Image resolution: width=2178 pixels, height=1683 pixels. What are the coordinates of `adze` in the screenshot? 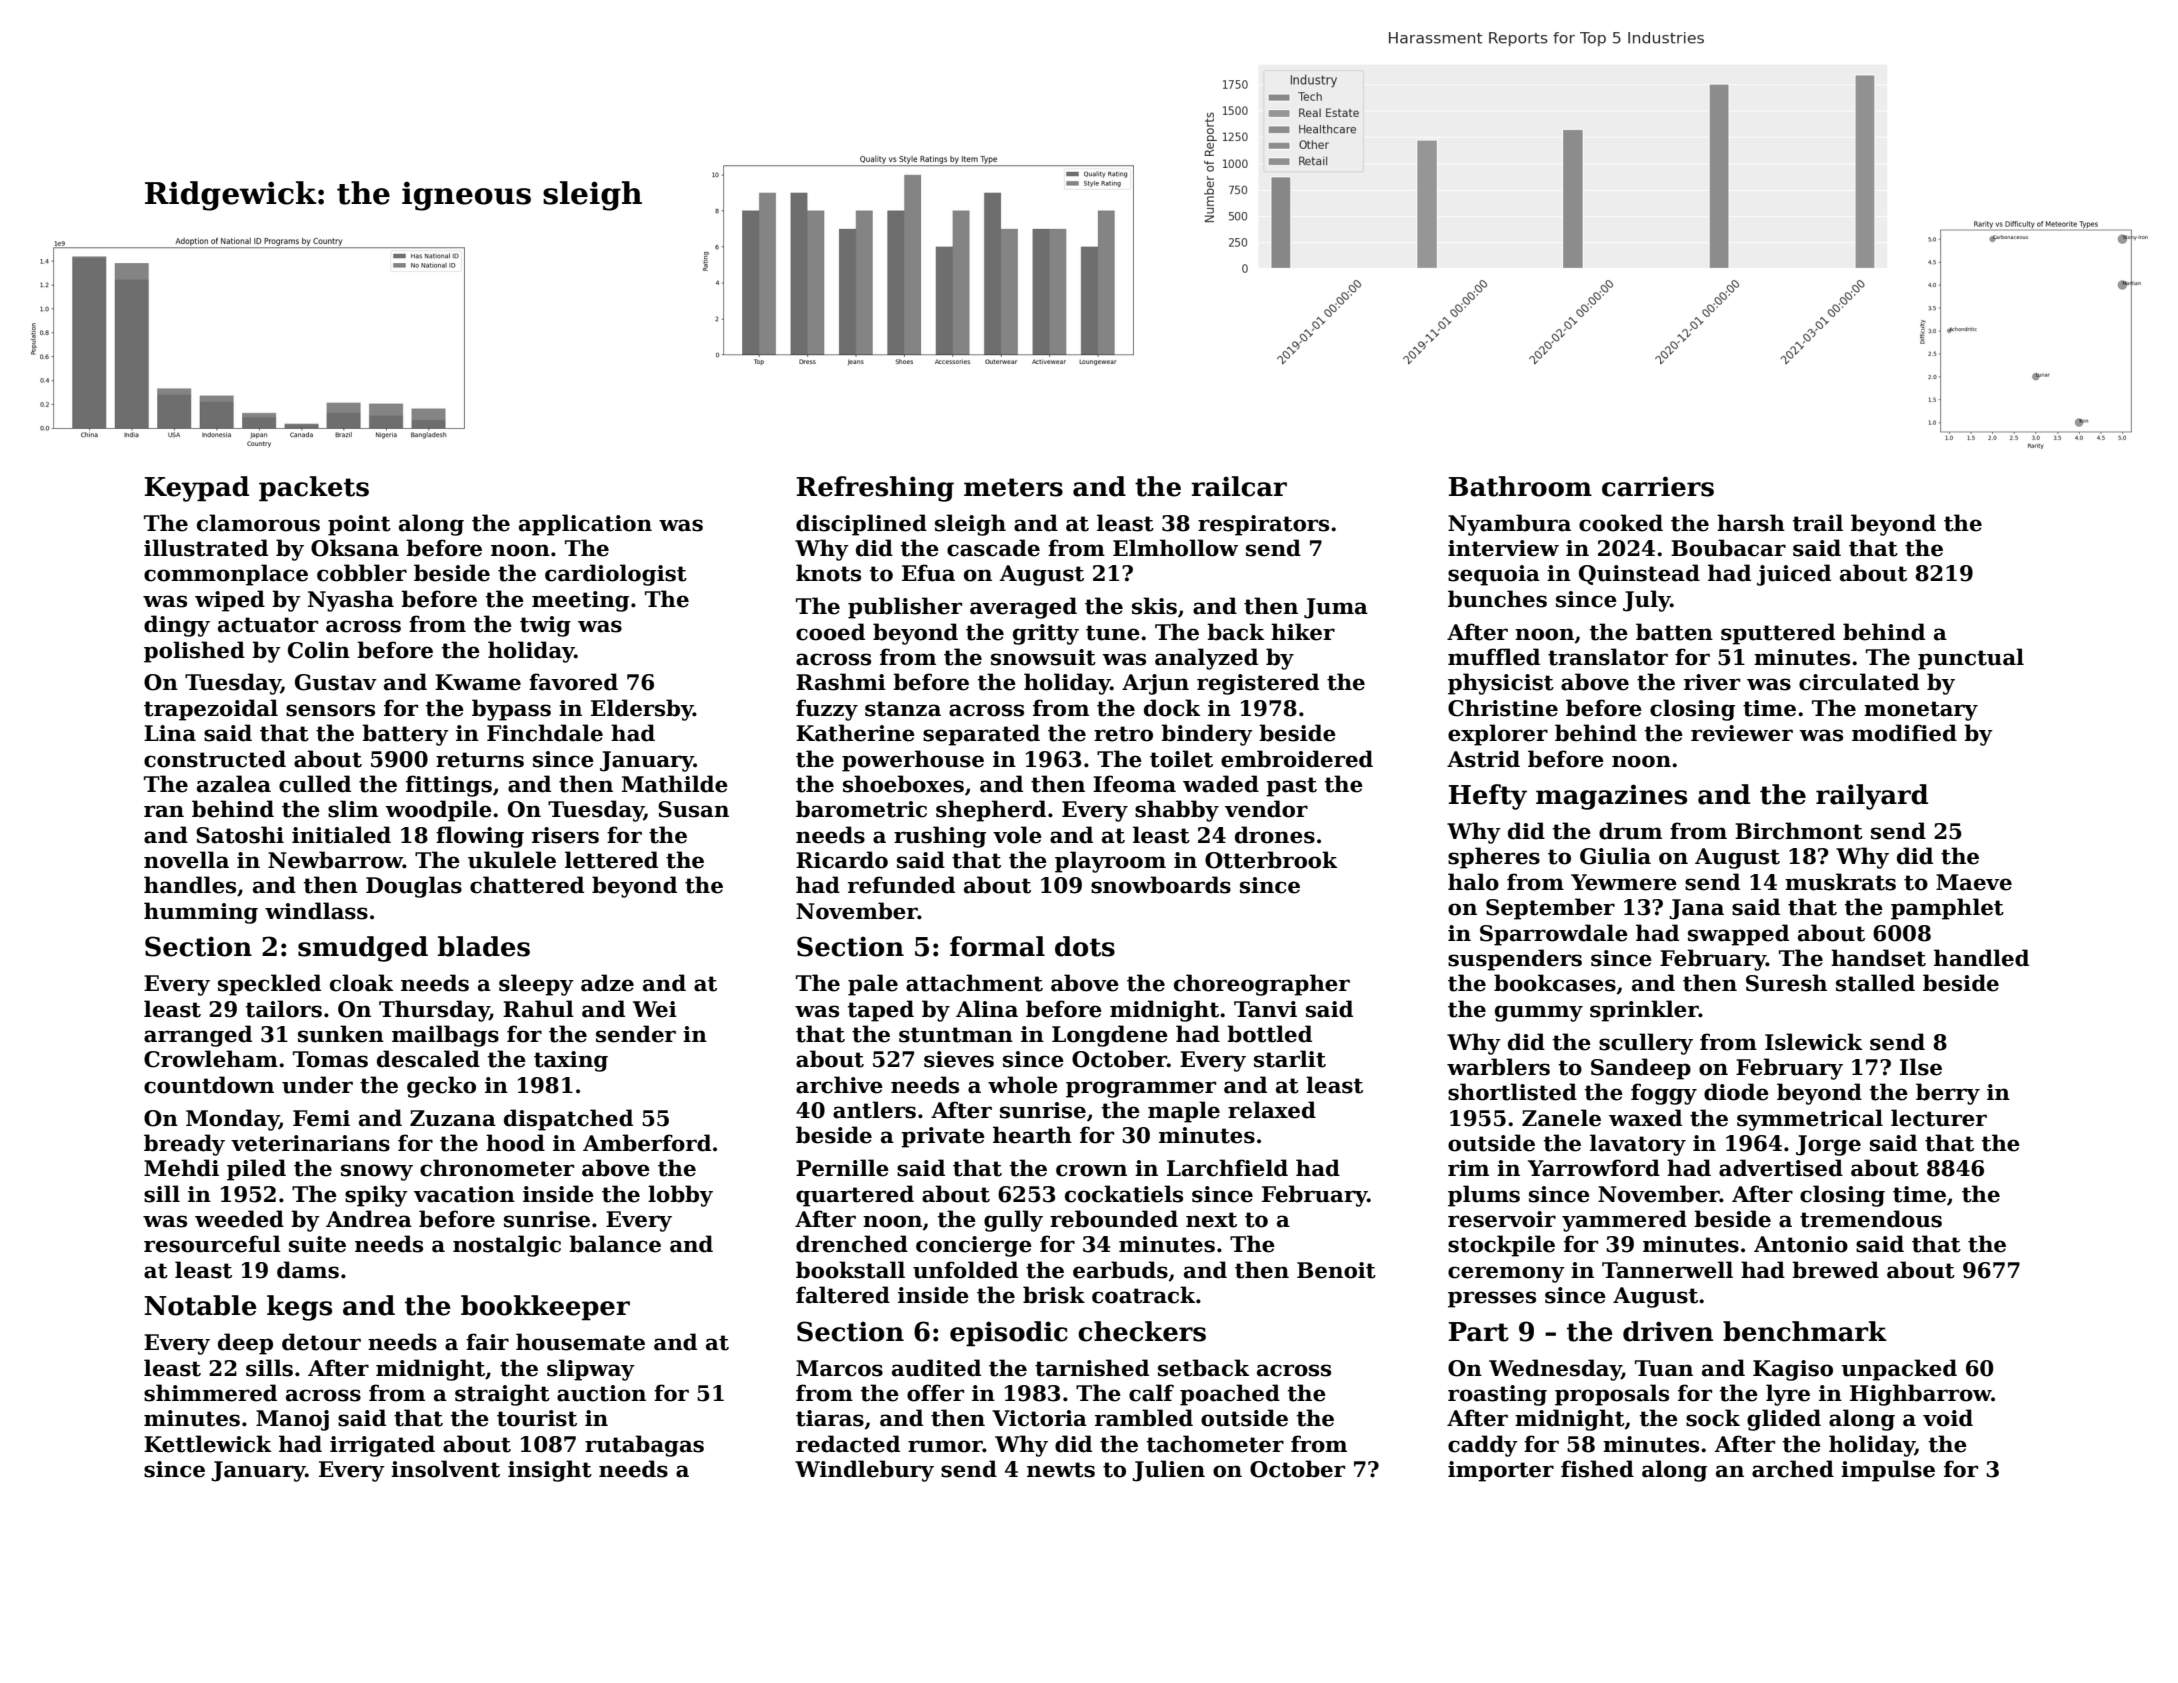 It's located at (607, 983).
